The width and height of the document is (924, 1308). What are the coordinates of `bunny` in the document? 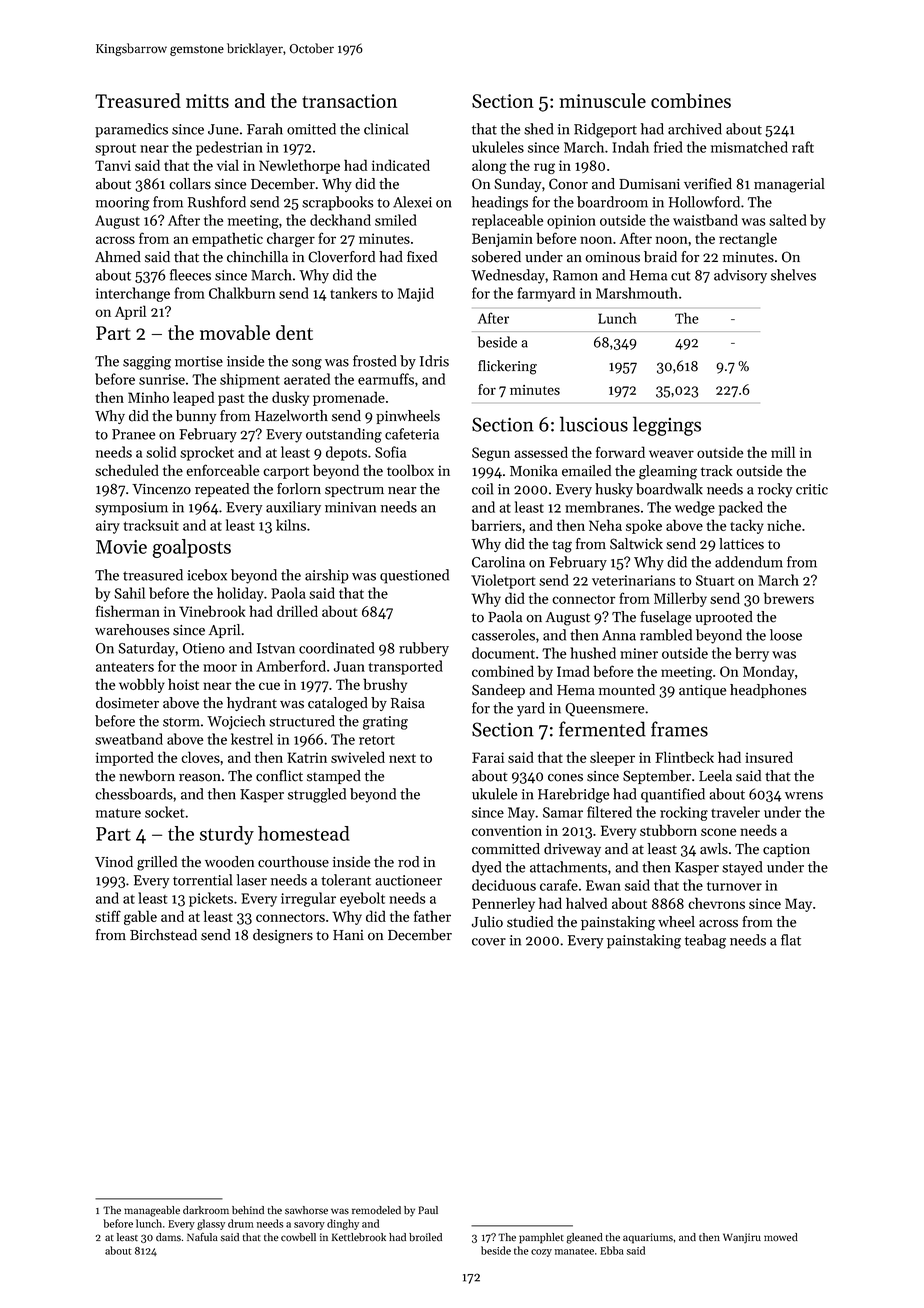 It's located at (196, 417).
